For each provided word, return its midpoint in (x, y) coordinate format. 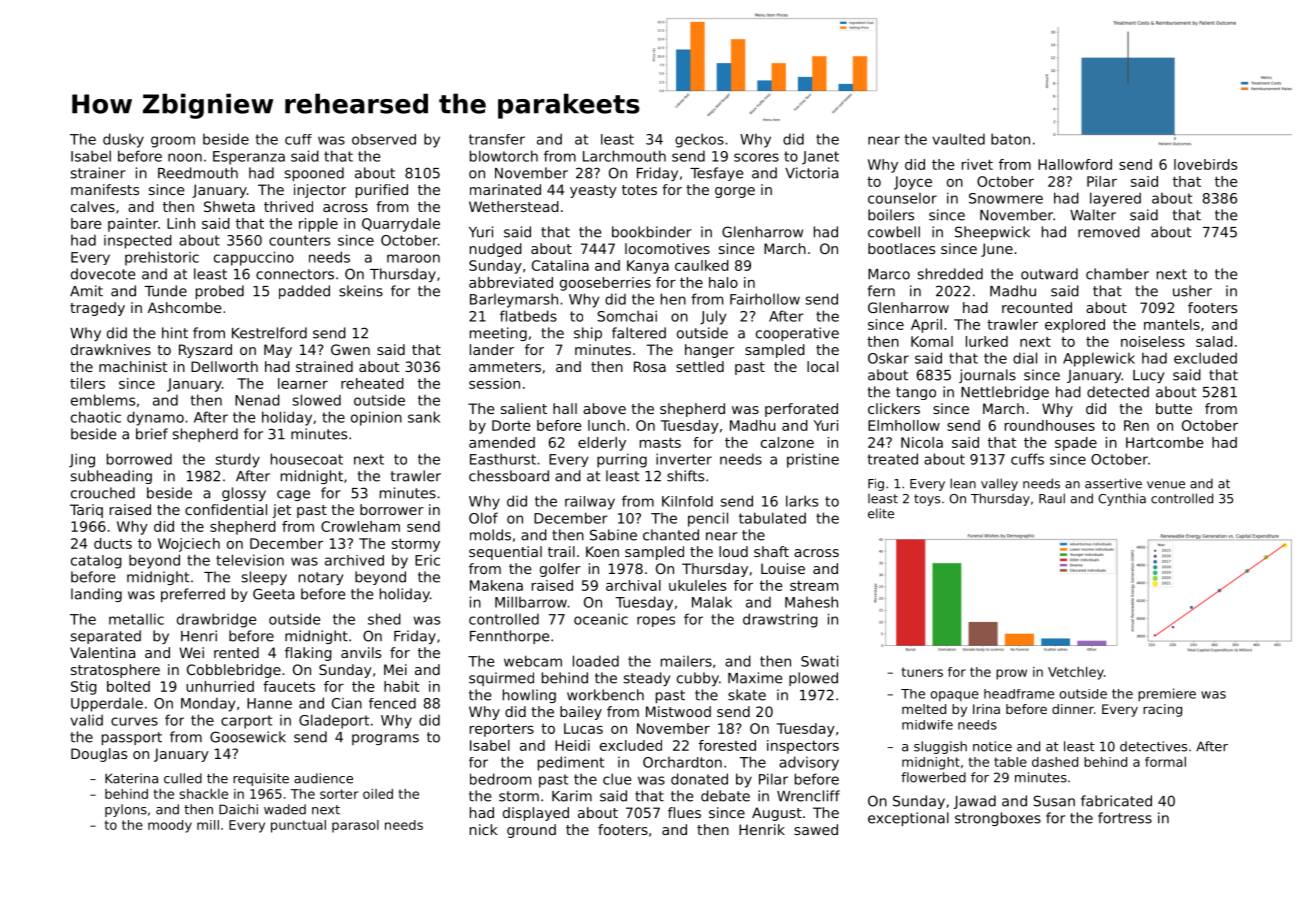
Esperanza (249, 158)
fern (881, 291)
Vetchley (1076, 673)
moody (170, 826)
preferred (193, 595)
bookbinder (652, 232)
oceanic (601, 619)
